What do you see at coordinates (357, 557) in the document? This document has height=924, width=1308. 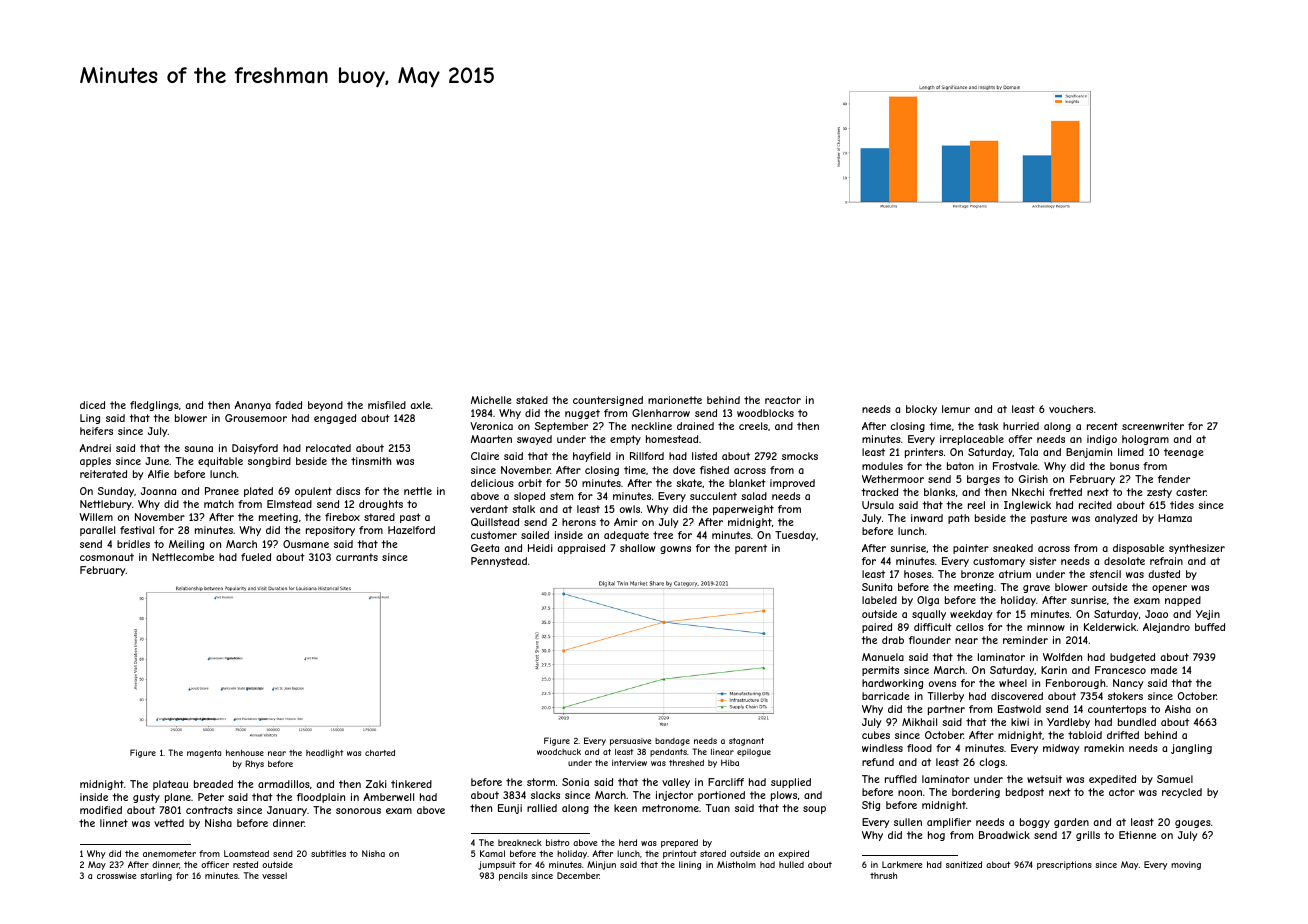 I see `currants` at bounding box center [357, 557].
